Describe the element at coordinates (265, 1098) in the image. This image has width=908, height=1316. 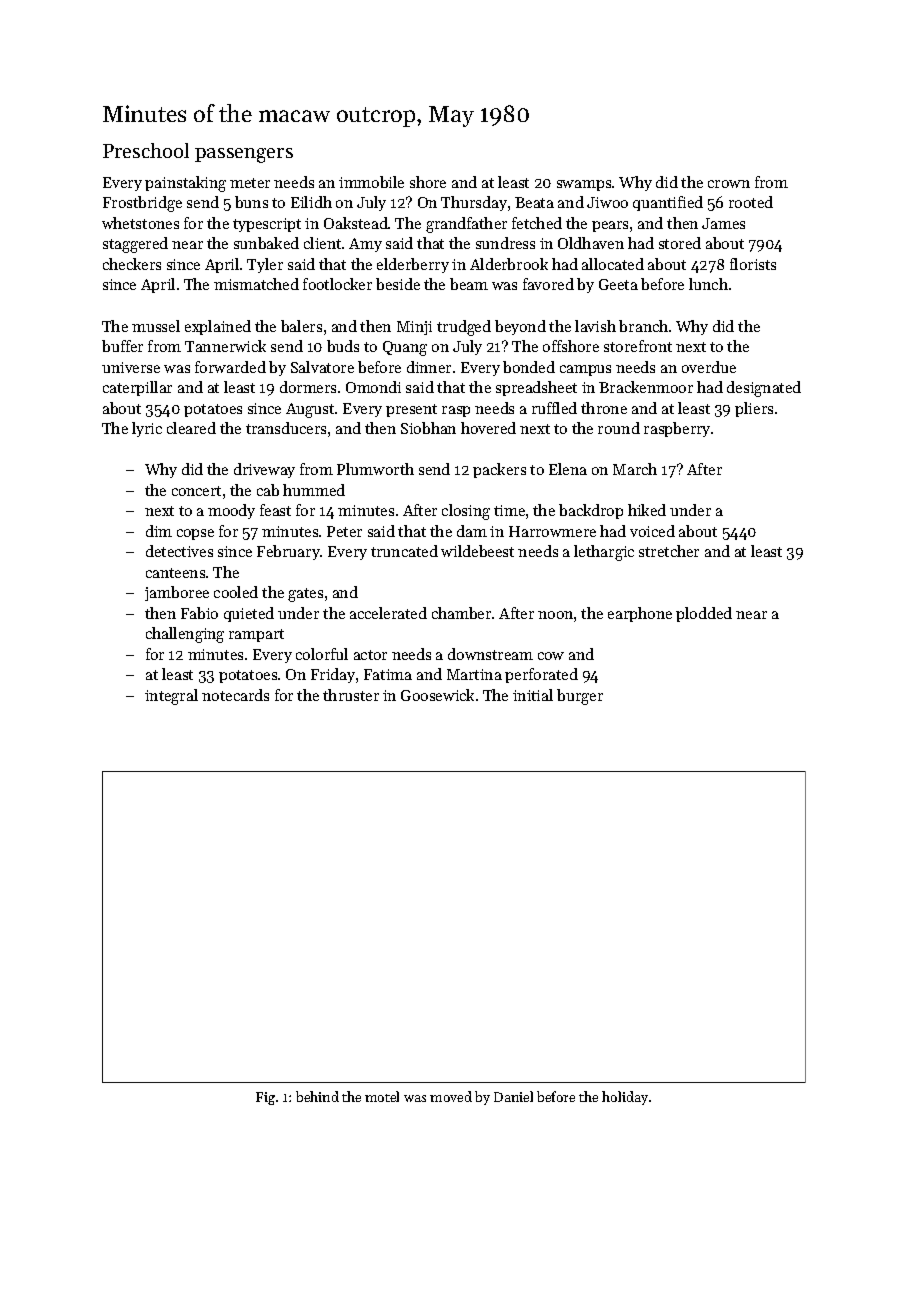
I see `Fig` at that location.
